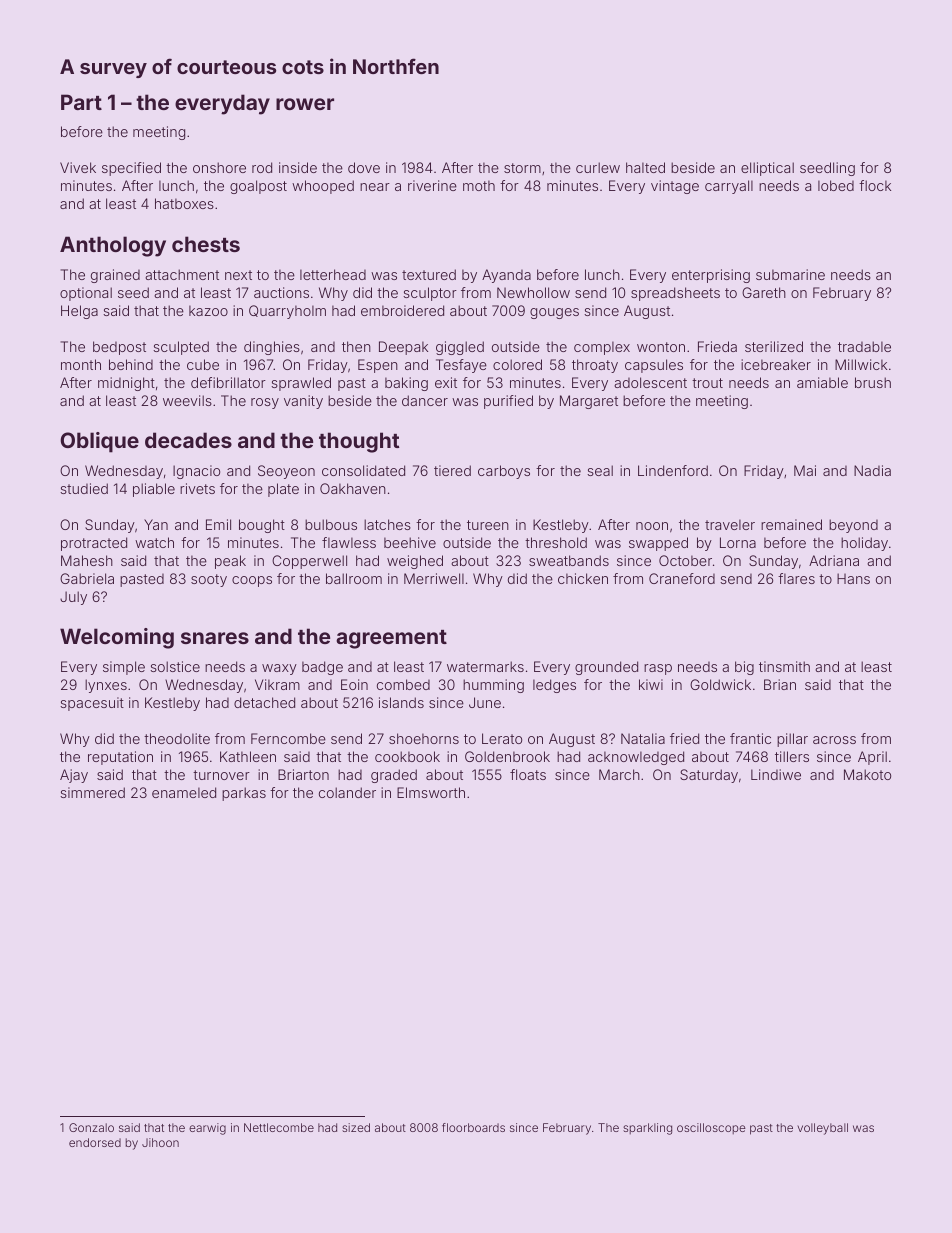  Describe the element at coordinates (175, 666) in the document. I see `solstice` at that location.
